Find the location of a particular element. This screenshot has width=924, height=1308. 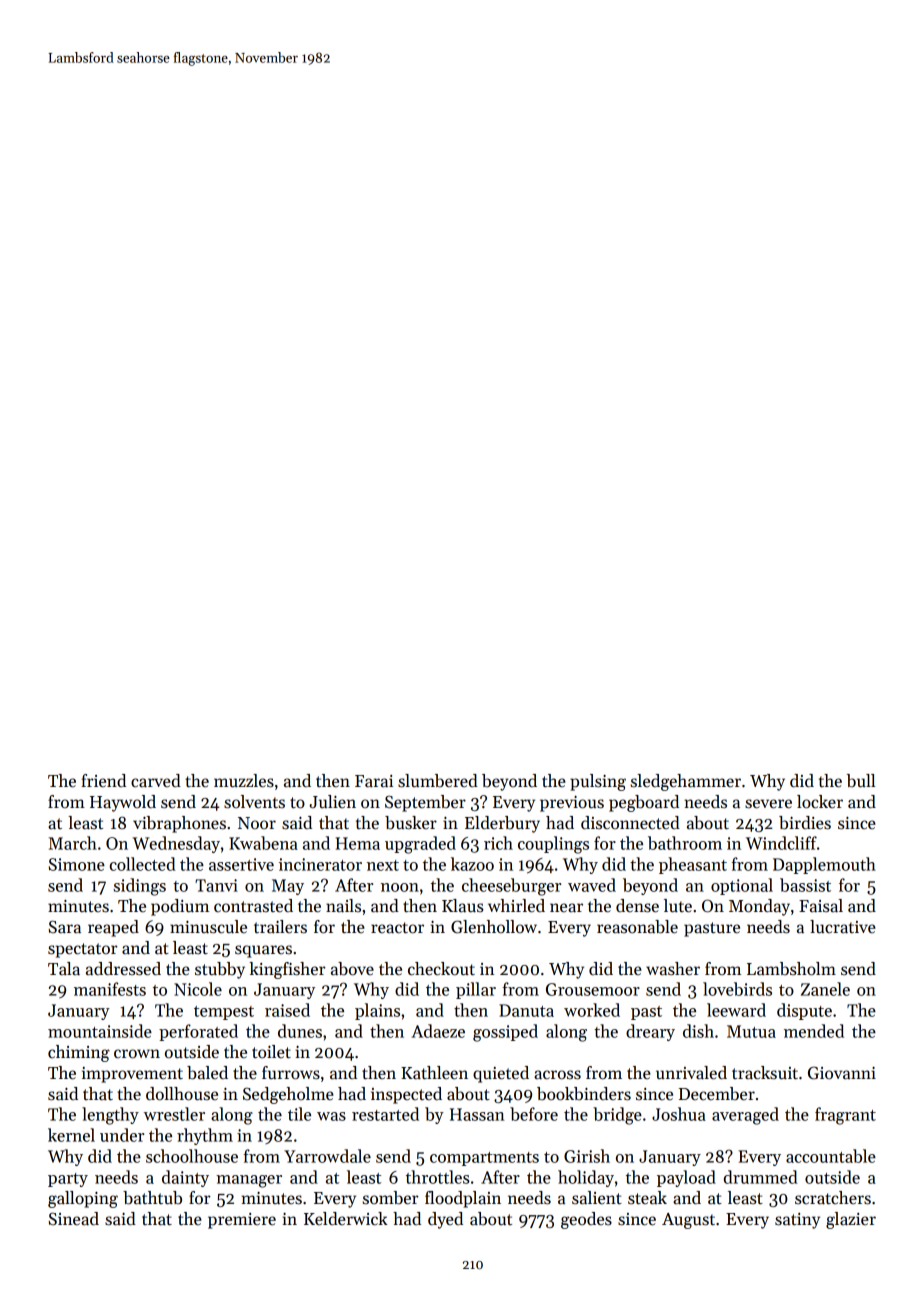

trailers is located at coordinates (280, 927).
